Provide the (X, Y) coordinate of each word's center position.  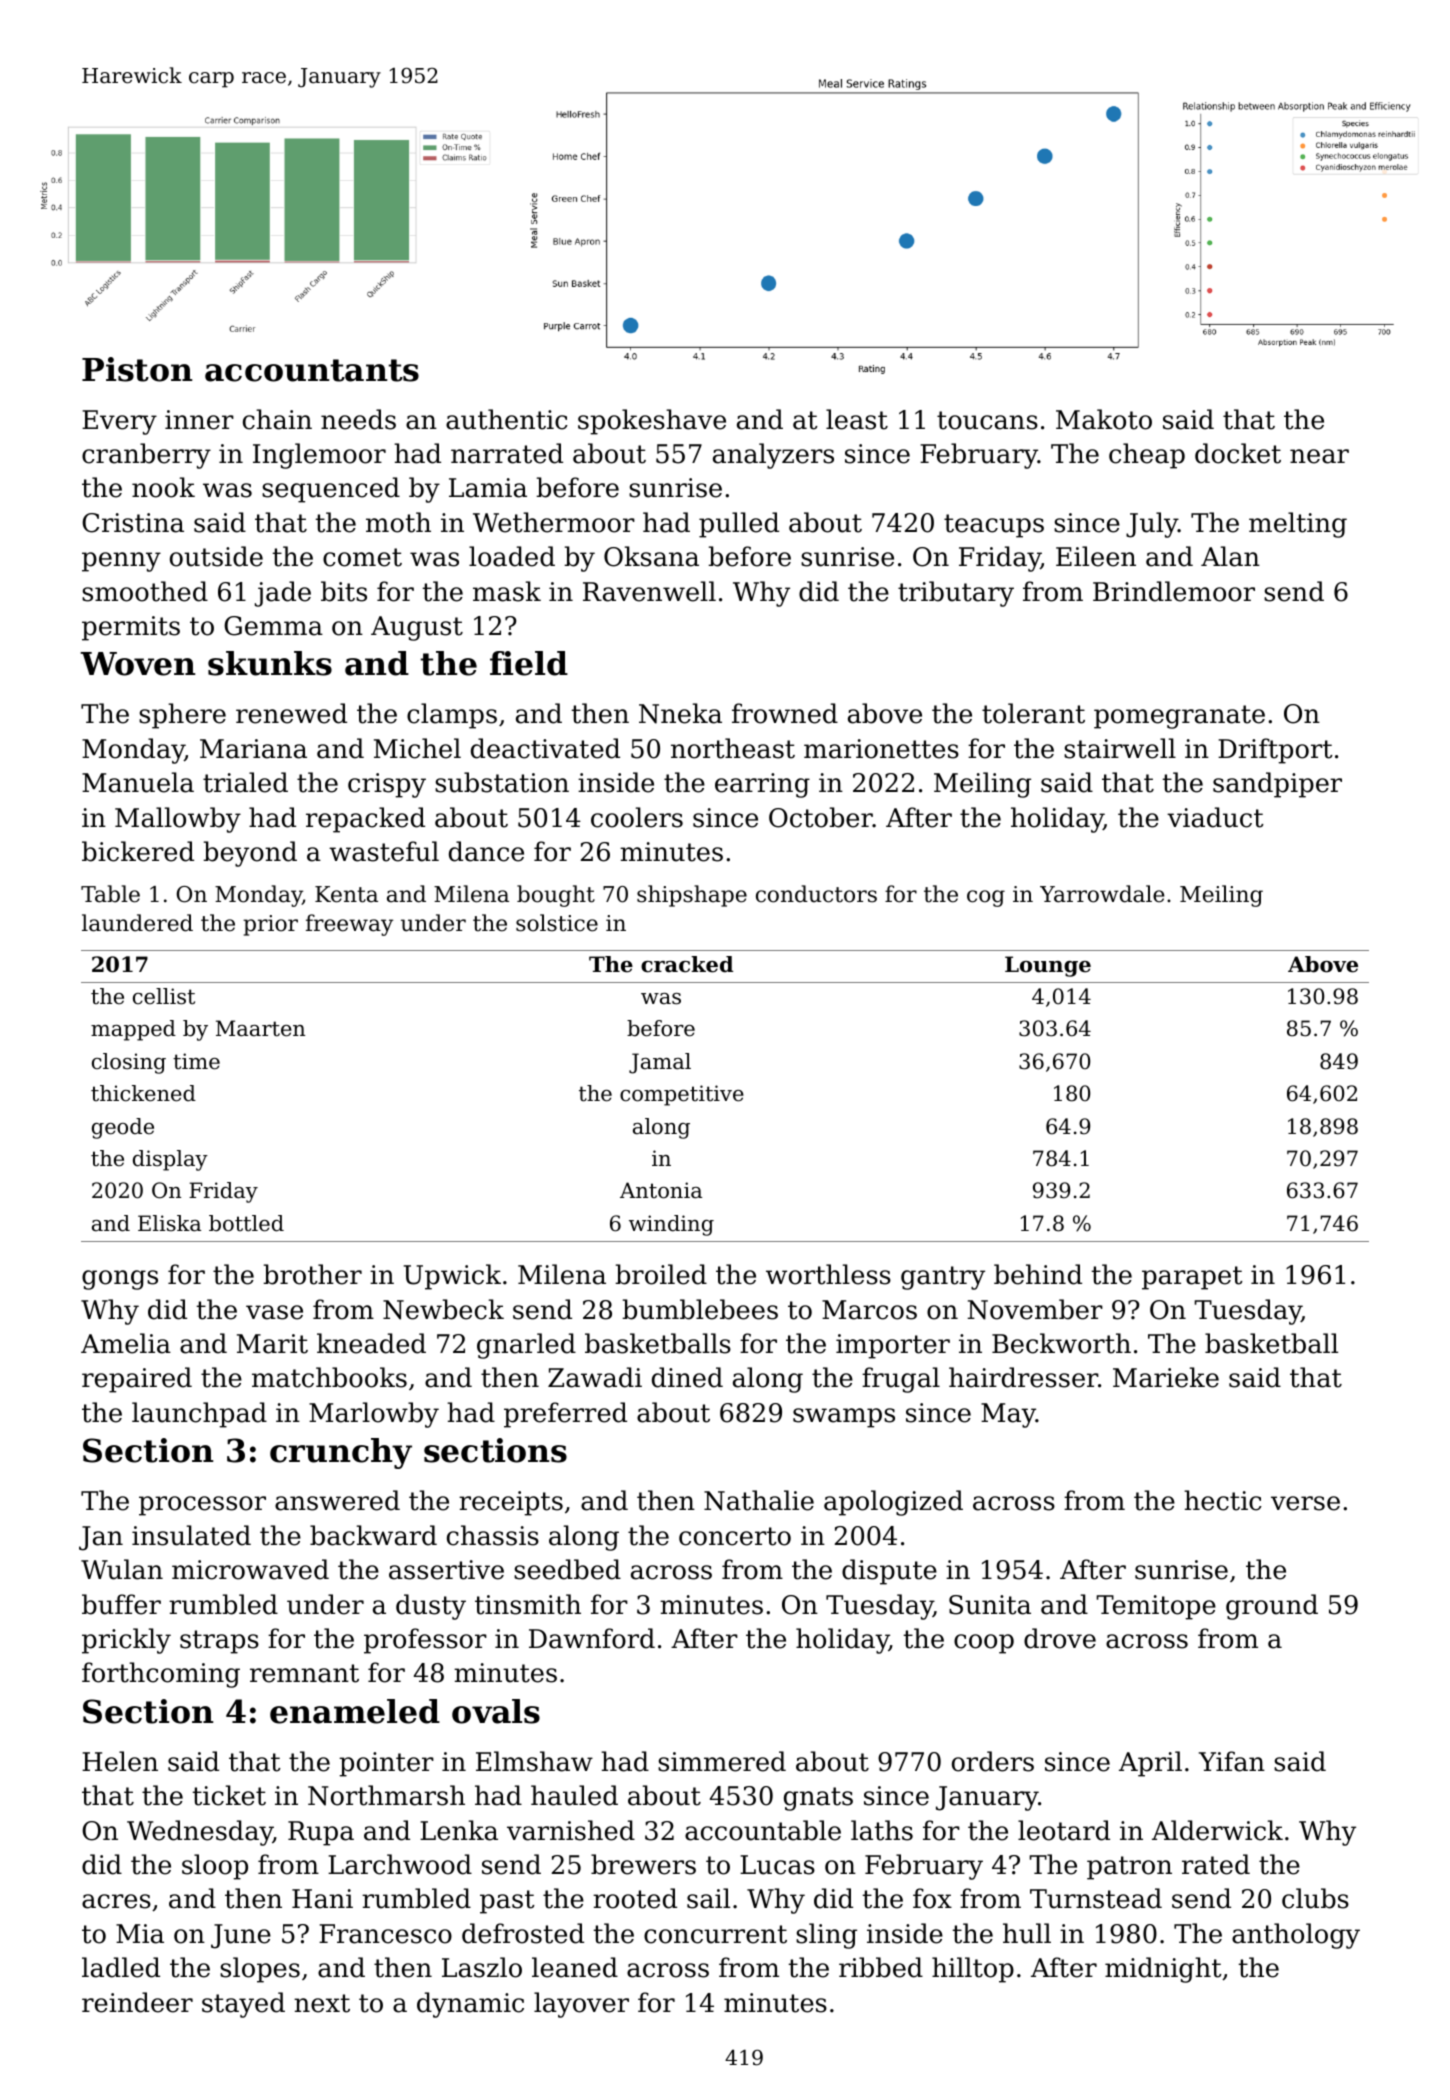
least (857, 419)
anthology (1296, 1936)
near (1319, 456)
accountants (312, 370)
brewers (643, 1864)
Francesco (385, 1934)
